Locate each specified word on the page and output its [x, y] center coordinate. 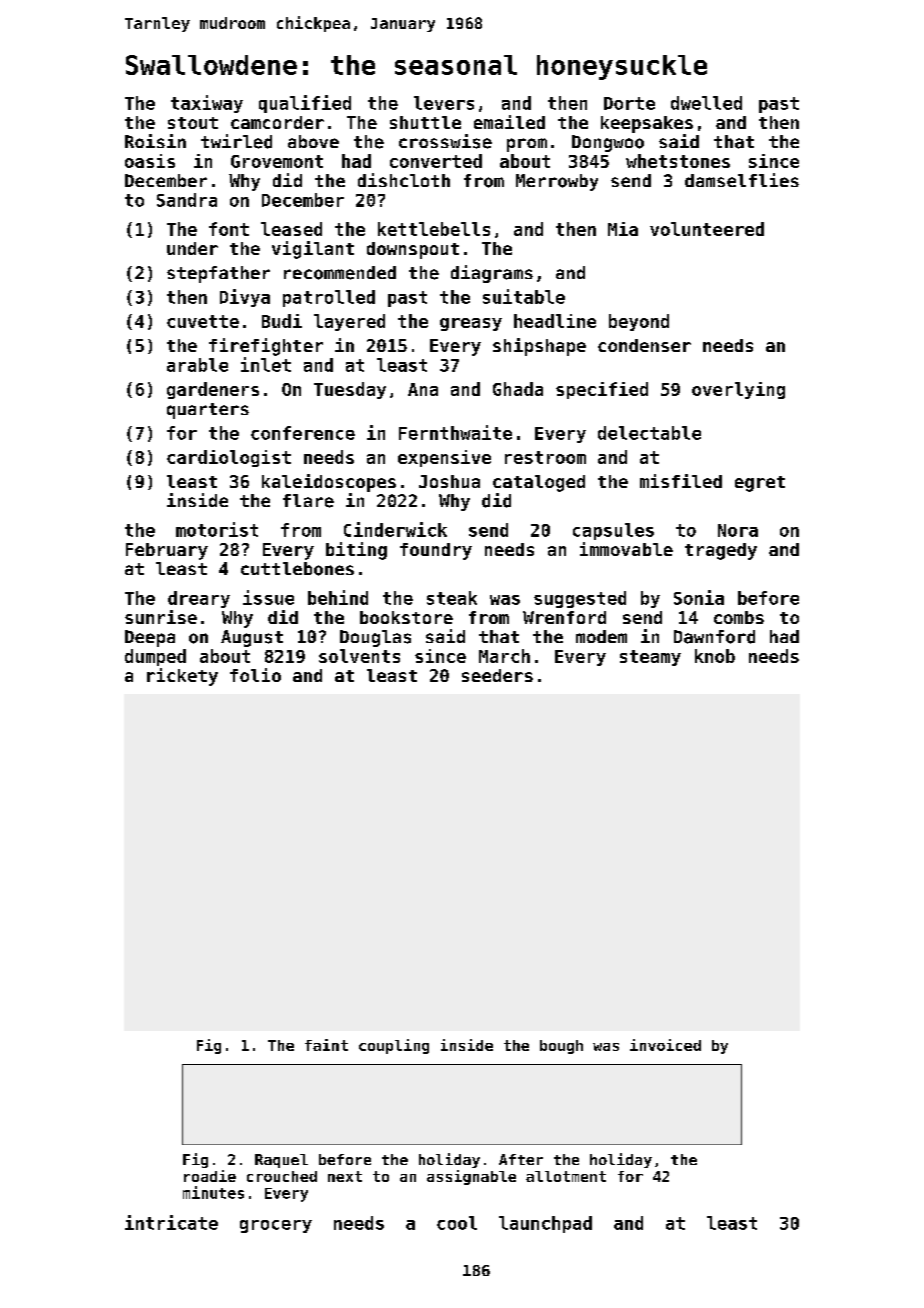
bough [561, 1047]
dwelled [706, 103]
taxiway [207, 104]
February [167, 551]
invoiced [665, 1045]
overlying [738, 390]
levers [444, 103]
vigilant [313, 250]
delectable [649, 433]
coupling [394, 1046]
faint [326, 1045]
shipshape [539, 347]
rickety [182, 677]
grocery [276, 1226]
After [521, 1159]
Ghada [518, 389]
